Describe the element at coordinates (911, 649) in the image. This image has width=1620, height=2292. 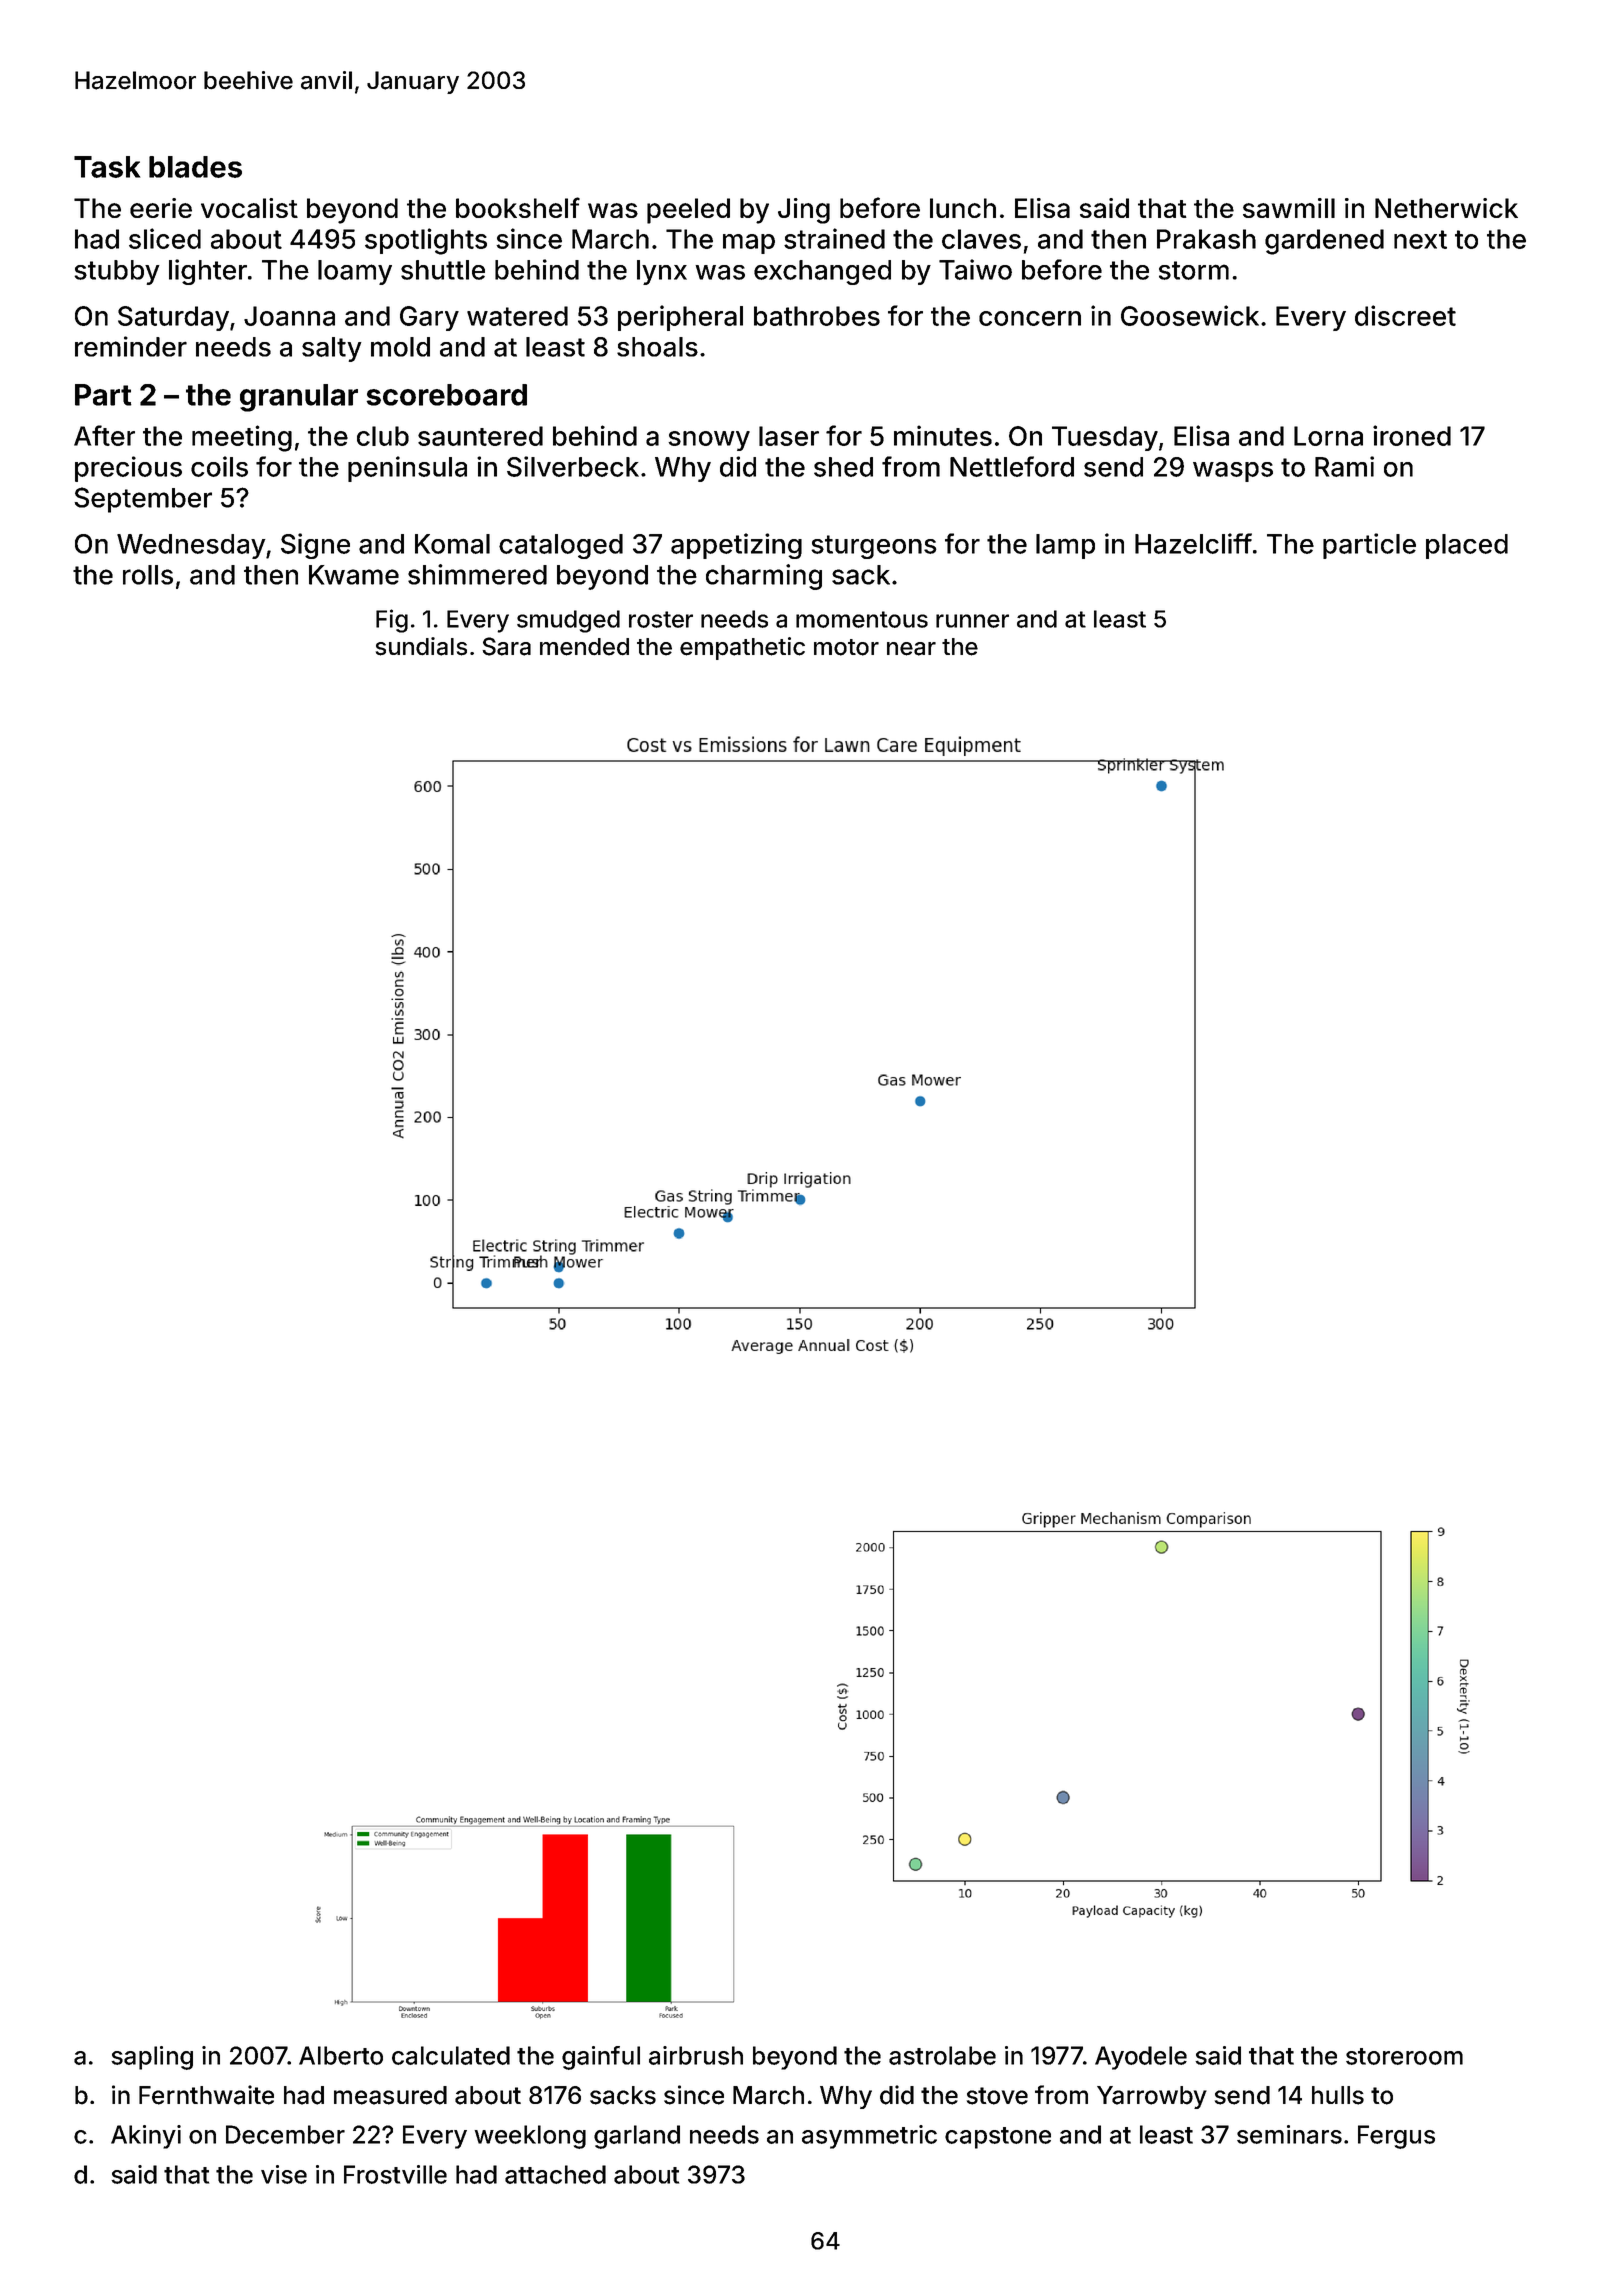
I see `near` at that location.
